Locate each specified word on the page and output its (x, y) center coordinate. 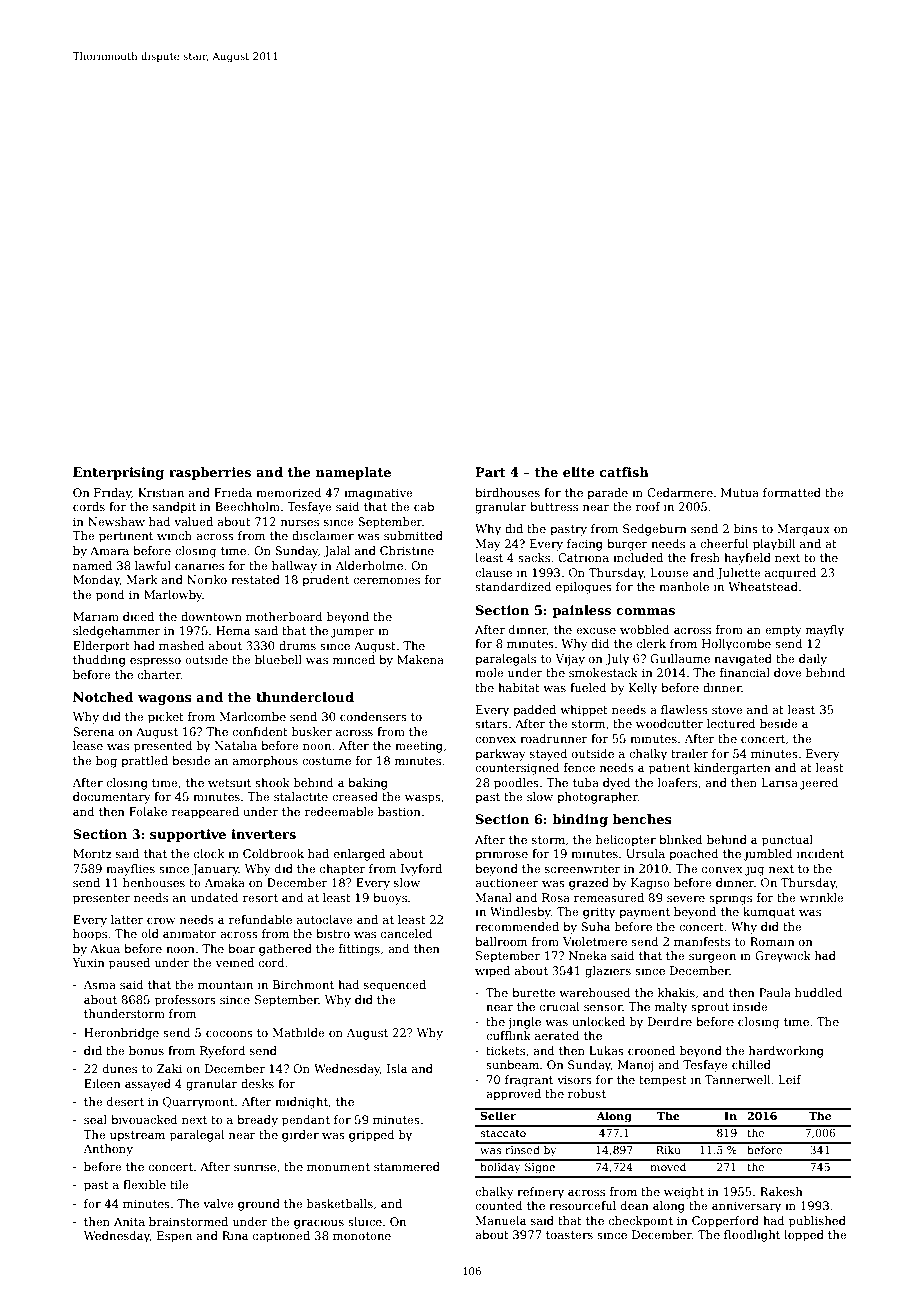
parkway (500, 755)
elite (579, 472)
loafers (677, 782)
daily (813, 660)
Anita (129, 1221)
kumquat (769, 913)
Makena (420, 659)
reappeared (205, 813)
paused (129, 964)
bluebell (278, 659)
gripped (372, 1136)
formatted (792, 492)
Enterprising (118, 473)
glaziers (608, 972)
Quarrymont (198, 1103)
